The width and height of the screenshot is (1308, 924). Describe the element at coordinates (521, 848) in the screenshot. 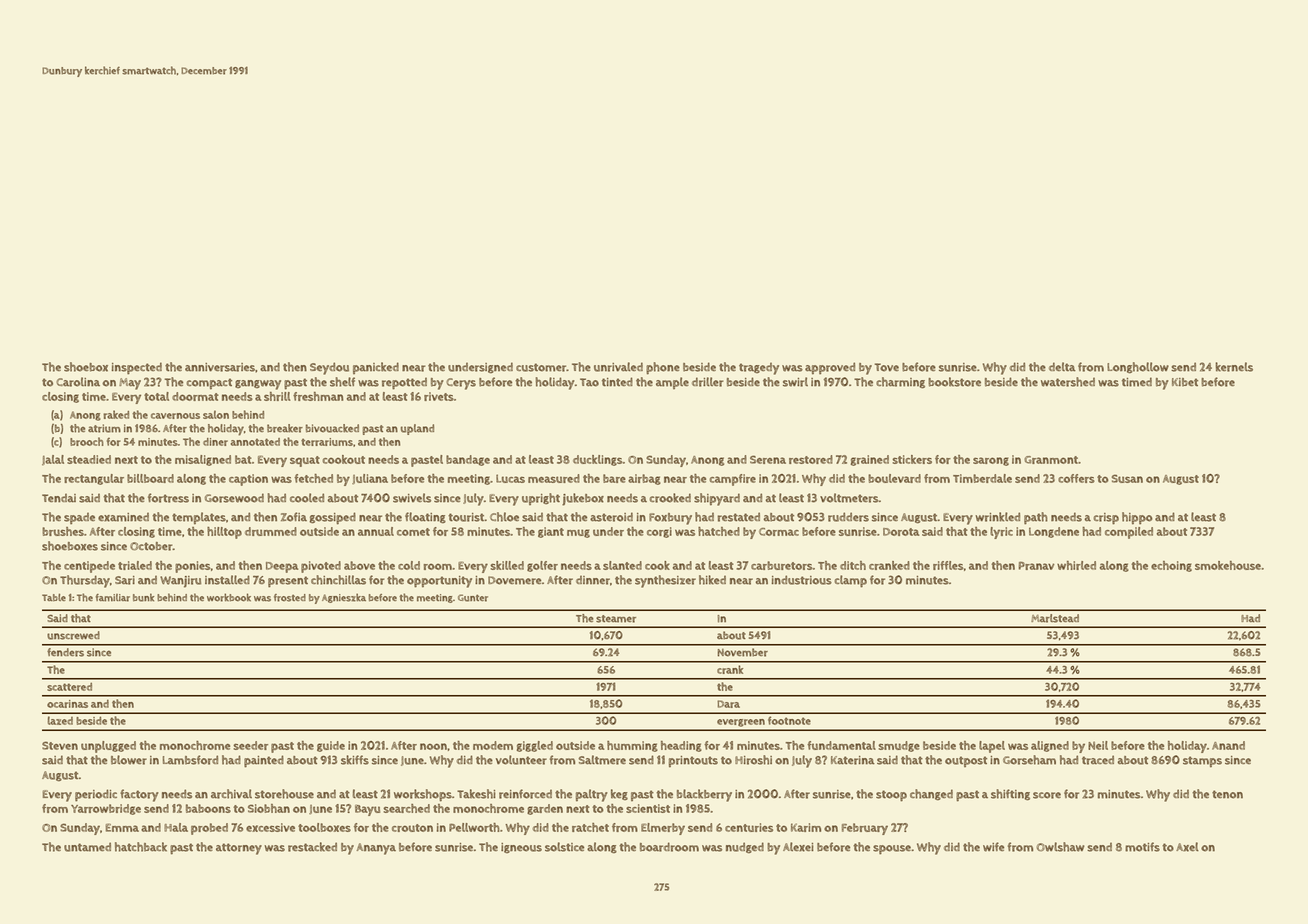

I see `igneous` at that location.
